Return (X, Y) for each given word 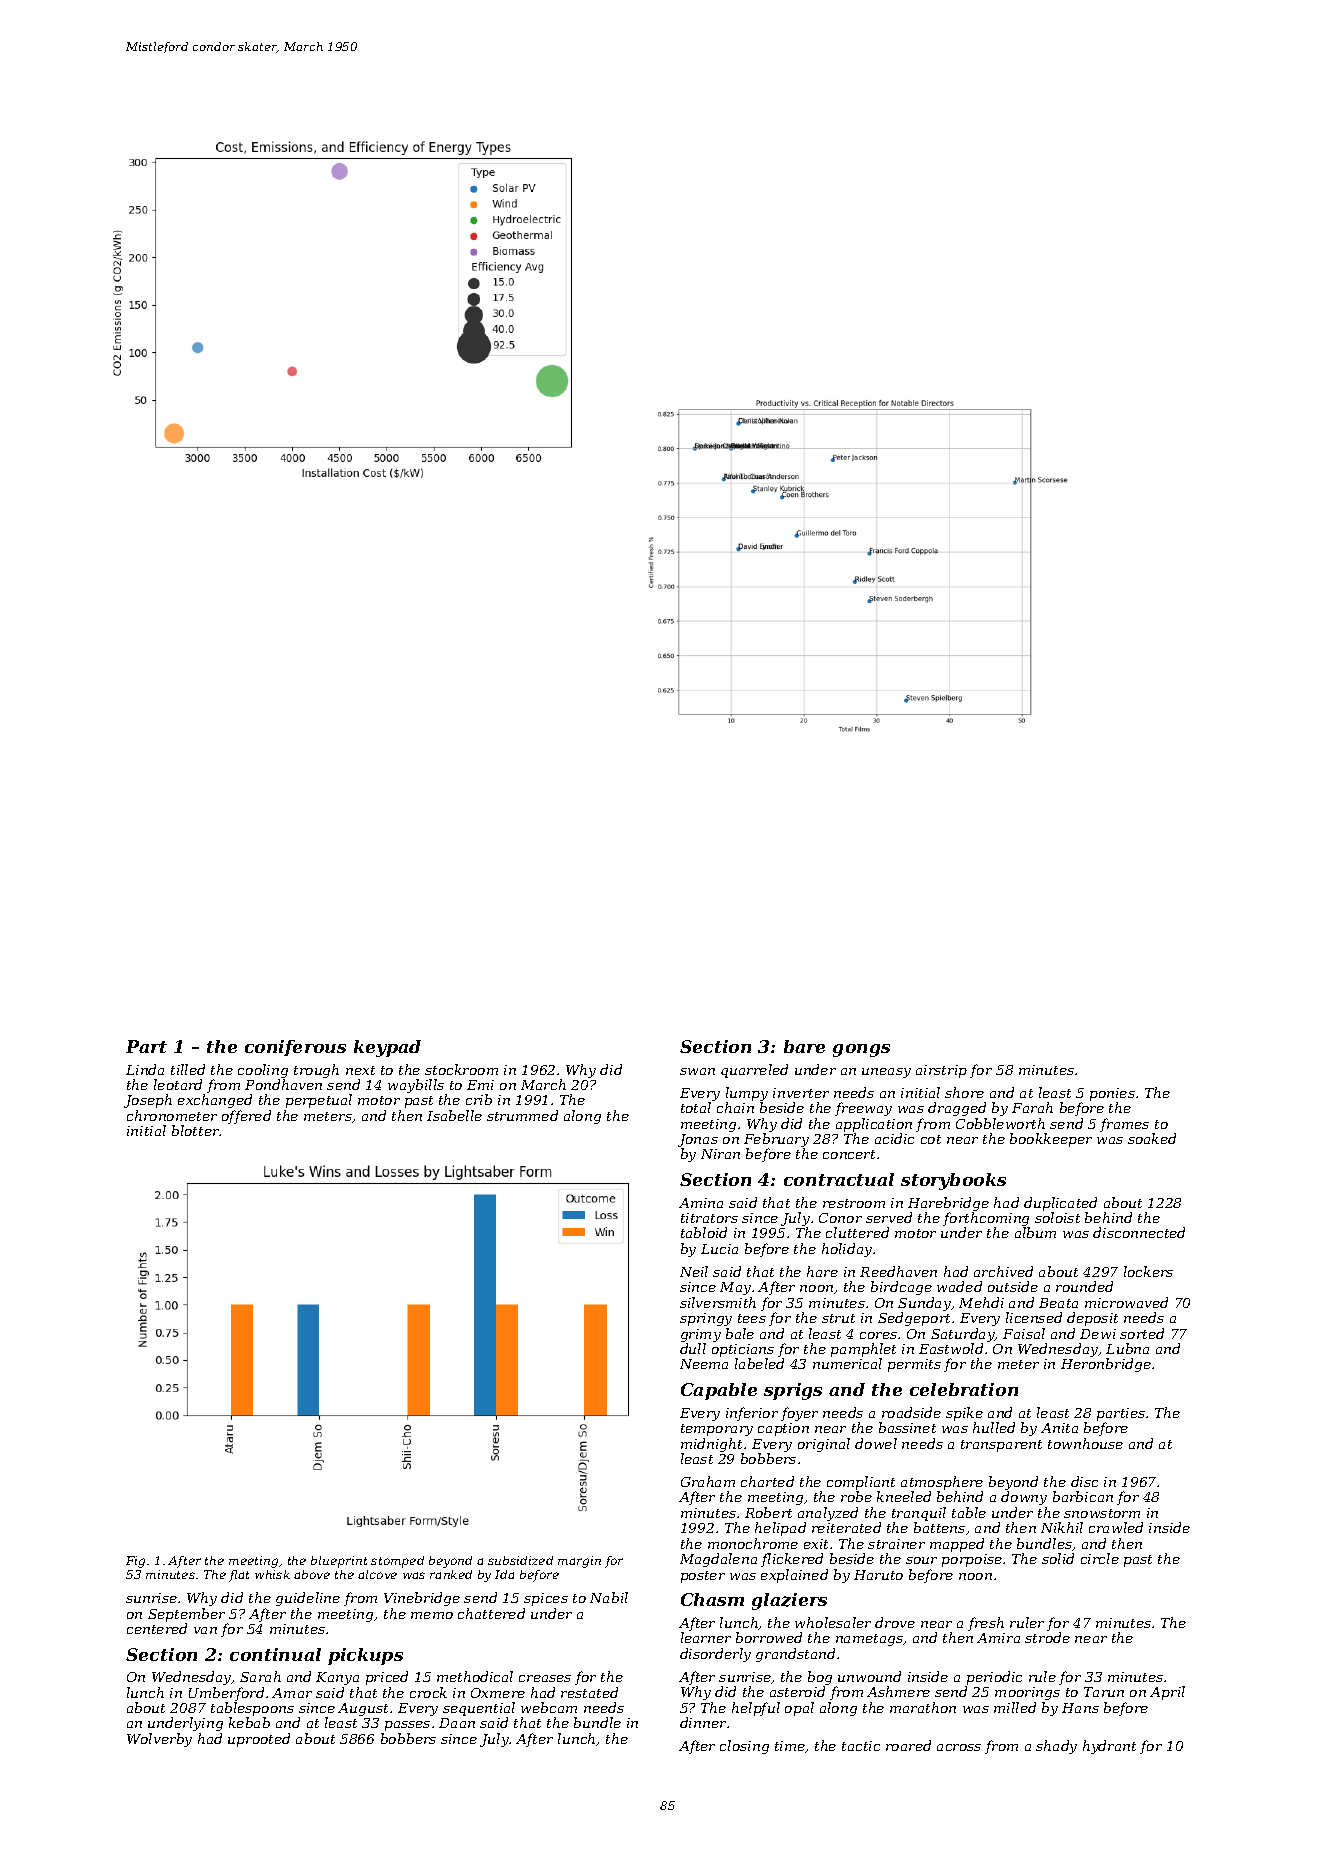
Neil (694, 1271)
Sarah (260, 1676)
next (360, 1070)
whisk (272, 1574)
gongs (861, 1050)
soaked (1152, 1138)
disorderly (715, 1655)
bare (804, 1046)
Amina (701, 1203)
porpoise (972, 1560)
